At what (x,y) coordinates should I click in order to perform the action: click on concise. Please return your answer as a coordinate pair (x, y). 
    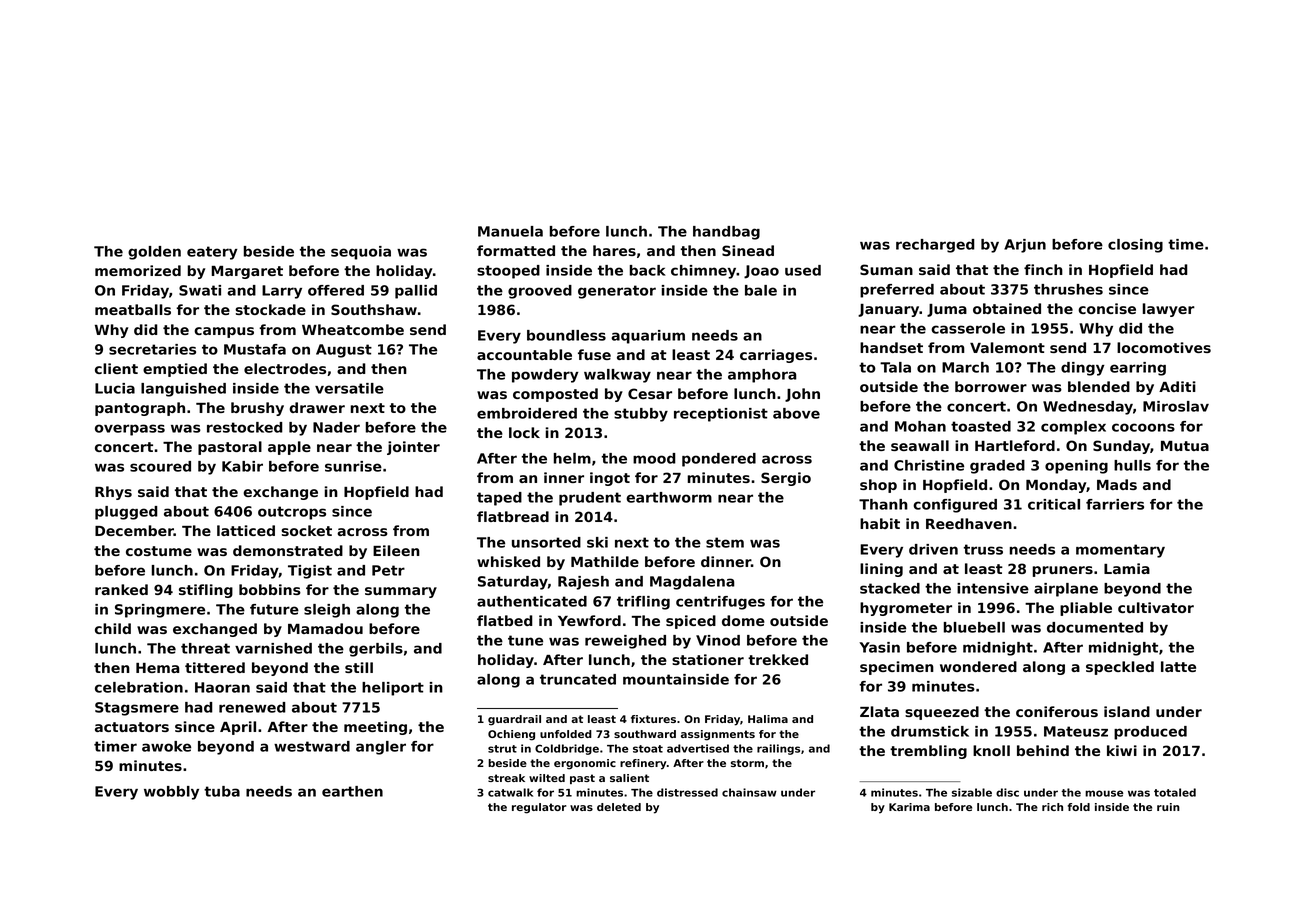
    Looking at the image, I should click on (1107, 308).
